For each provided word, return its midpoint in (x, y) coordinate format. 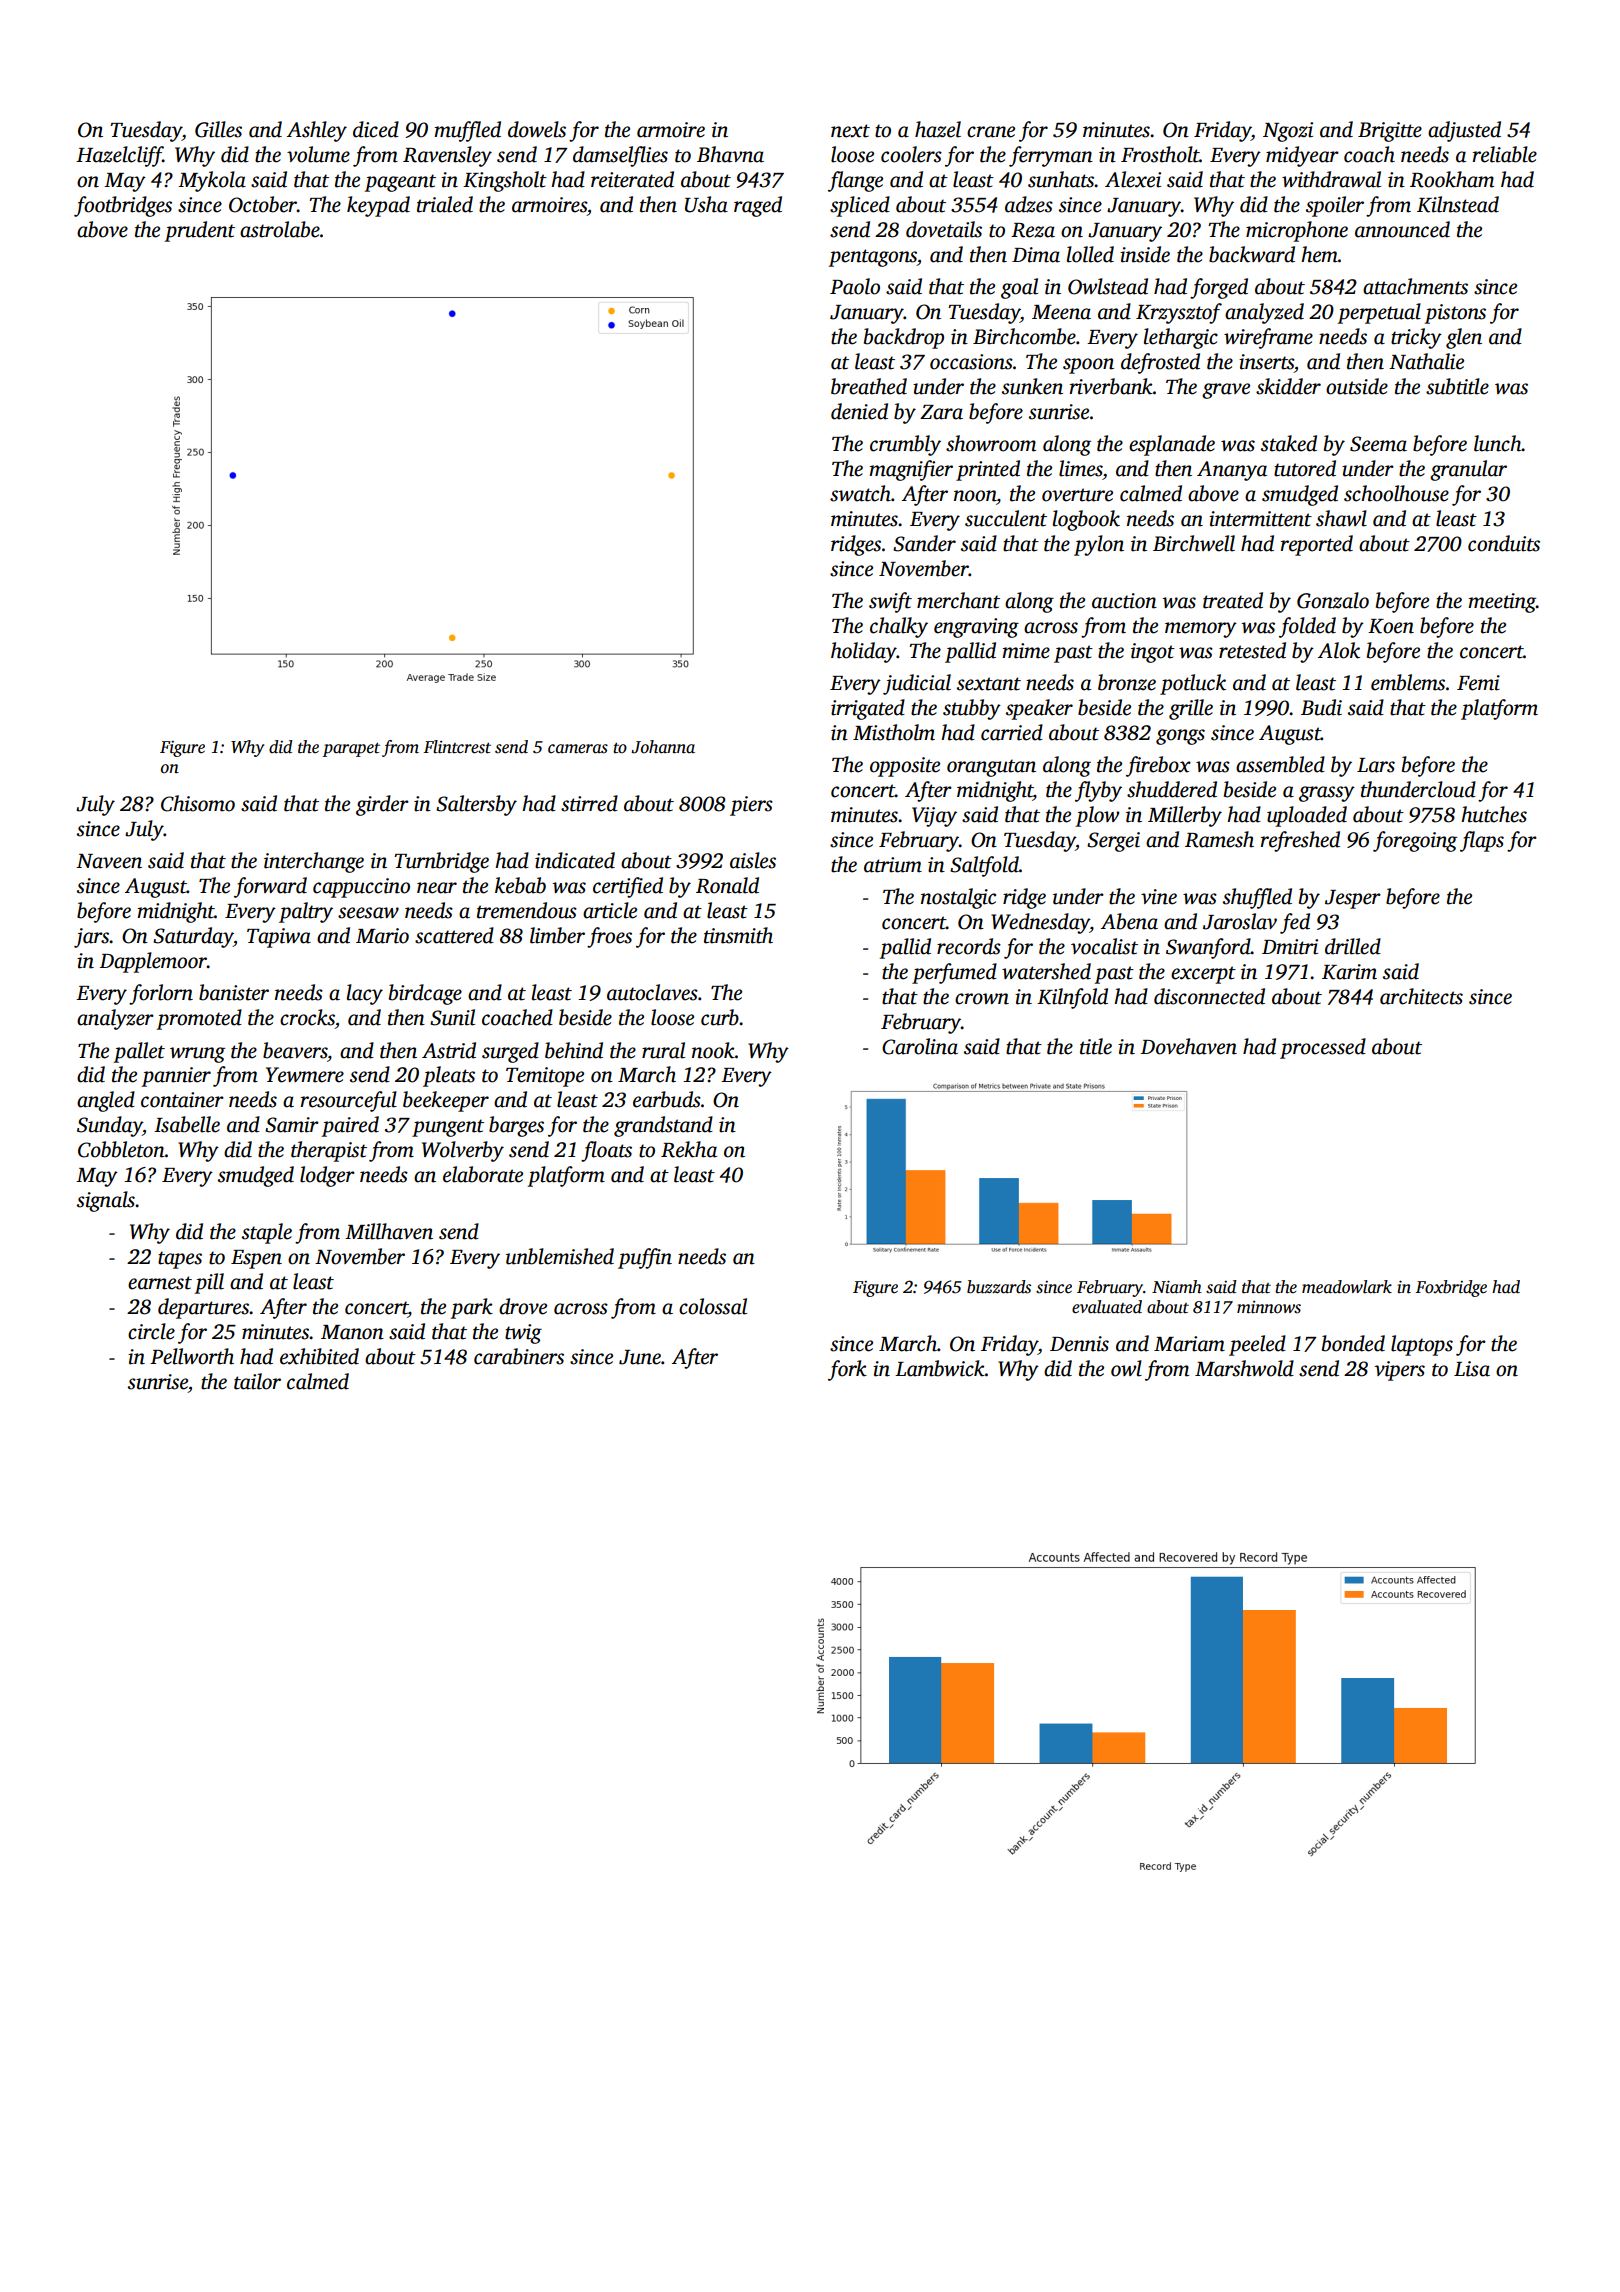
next (850, 131)
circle (151, 1331)
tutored (1305, 468)
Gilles (218, 129)
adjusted (1464, 131)
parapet (351, 750)
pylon (1099, 545)
